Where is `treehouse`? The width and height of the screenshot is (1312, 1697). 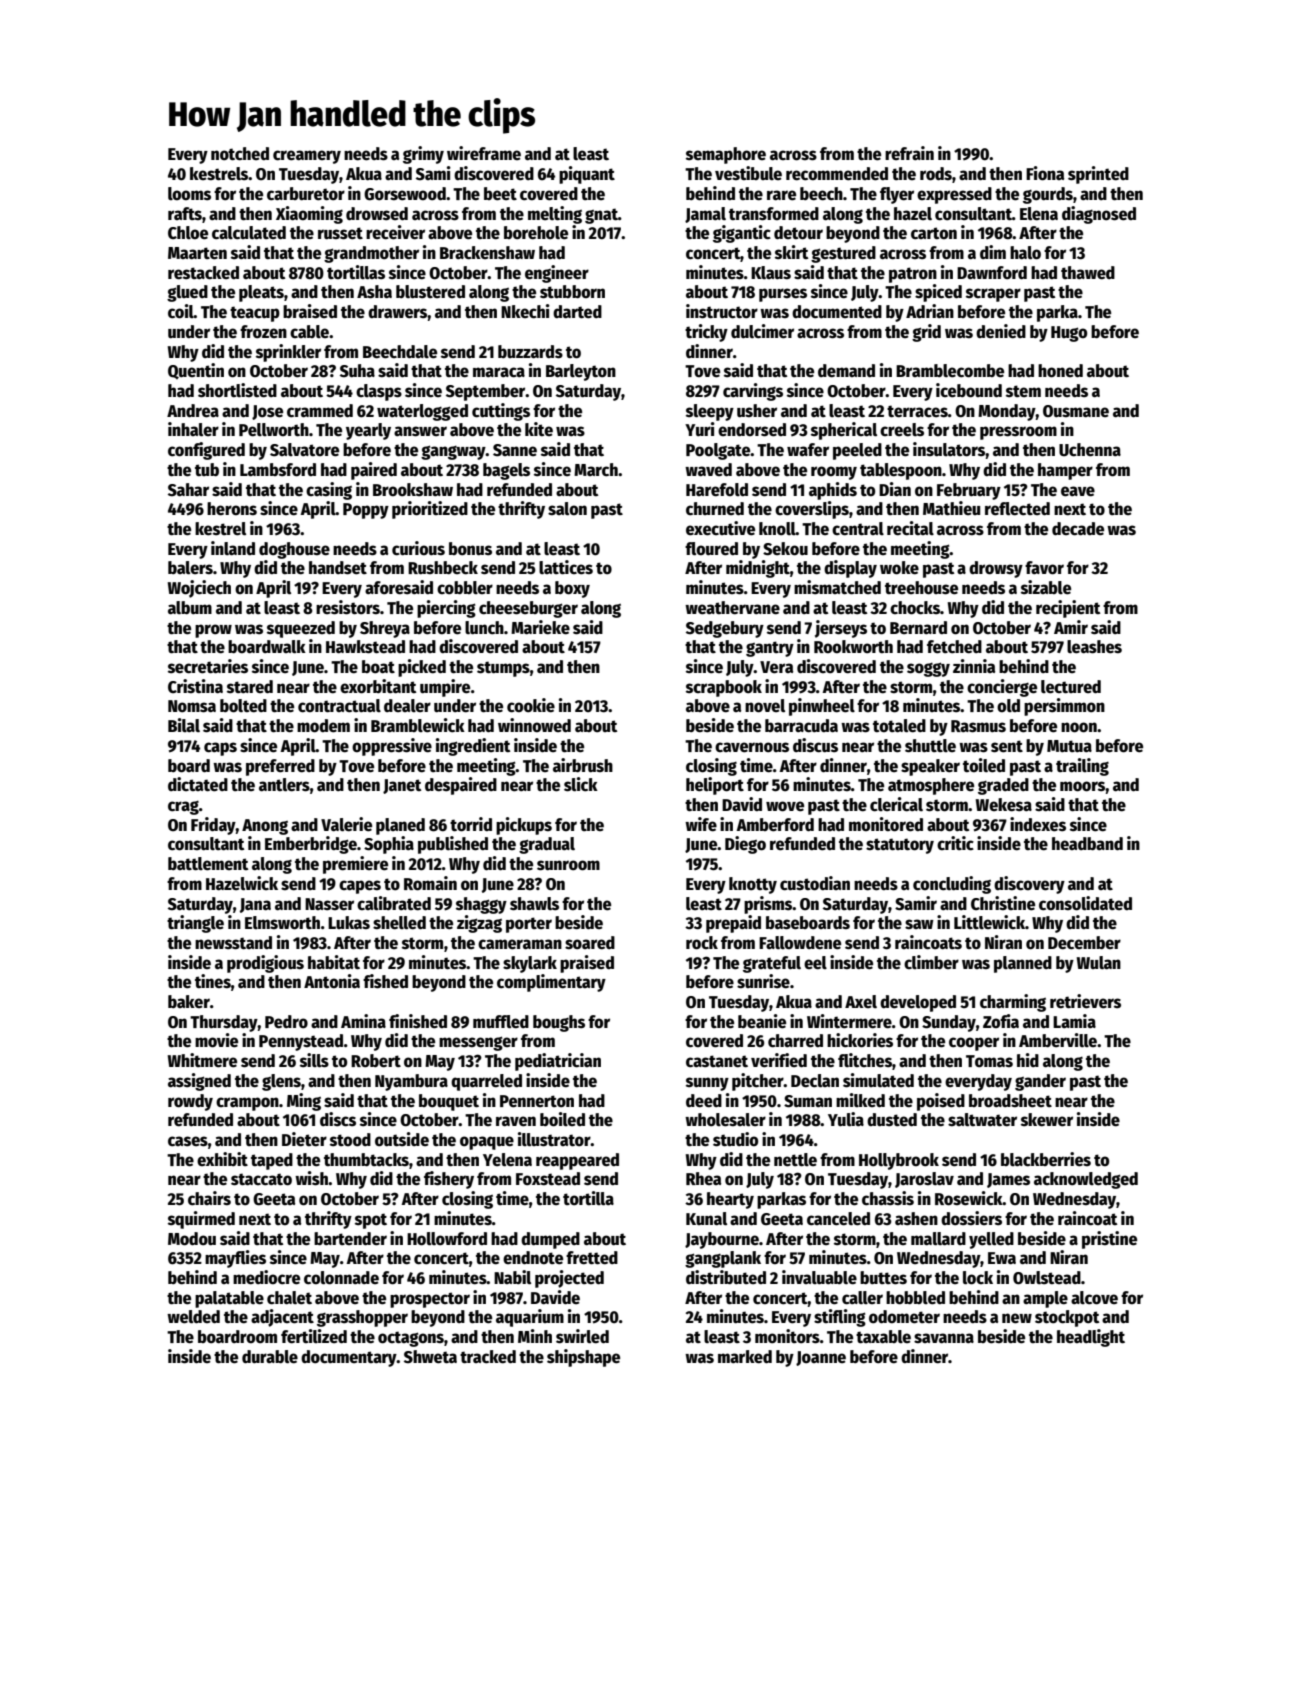
treehouse is located at coordinates (921, 588).
